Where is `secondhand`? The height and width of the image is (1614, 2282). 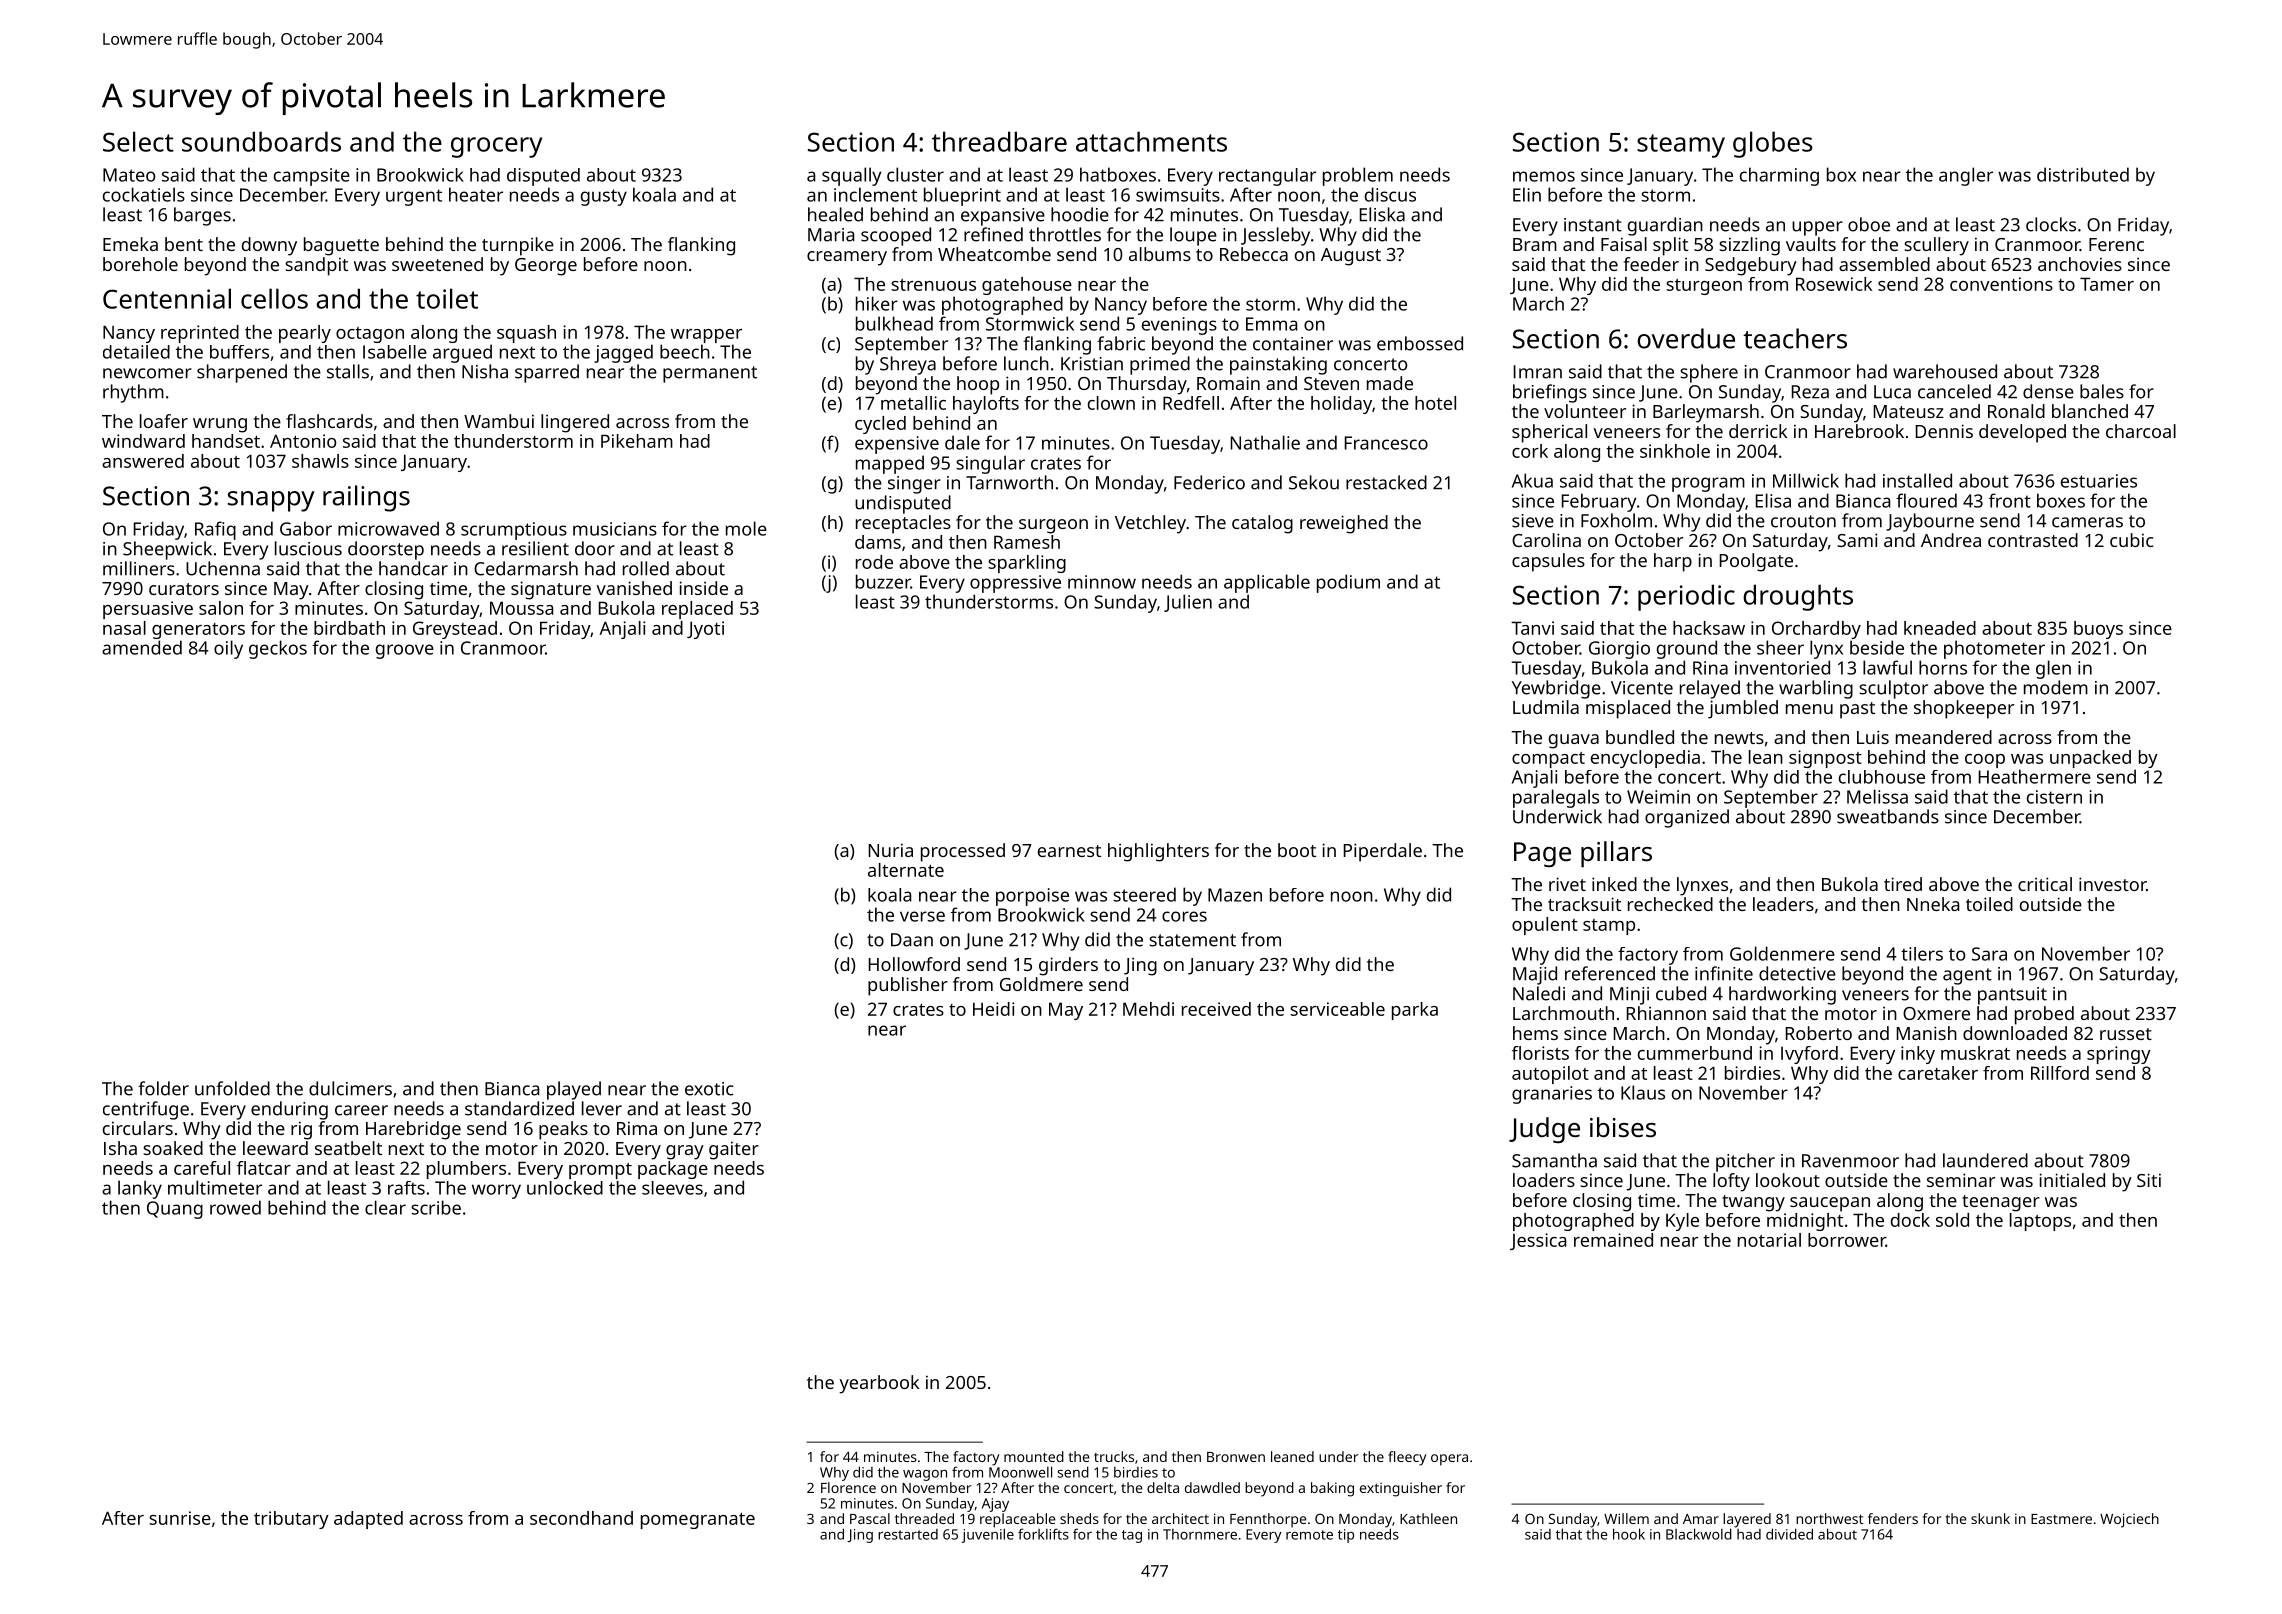 secondhand is located at coordinates (581, 1518).
